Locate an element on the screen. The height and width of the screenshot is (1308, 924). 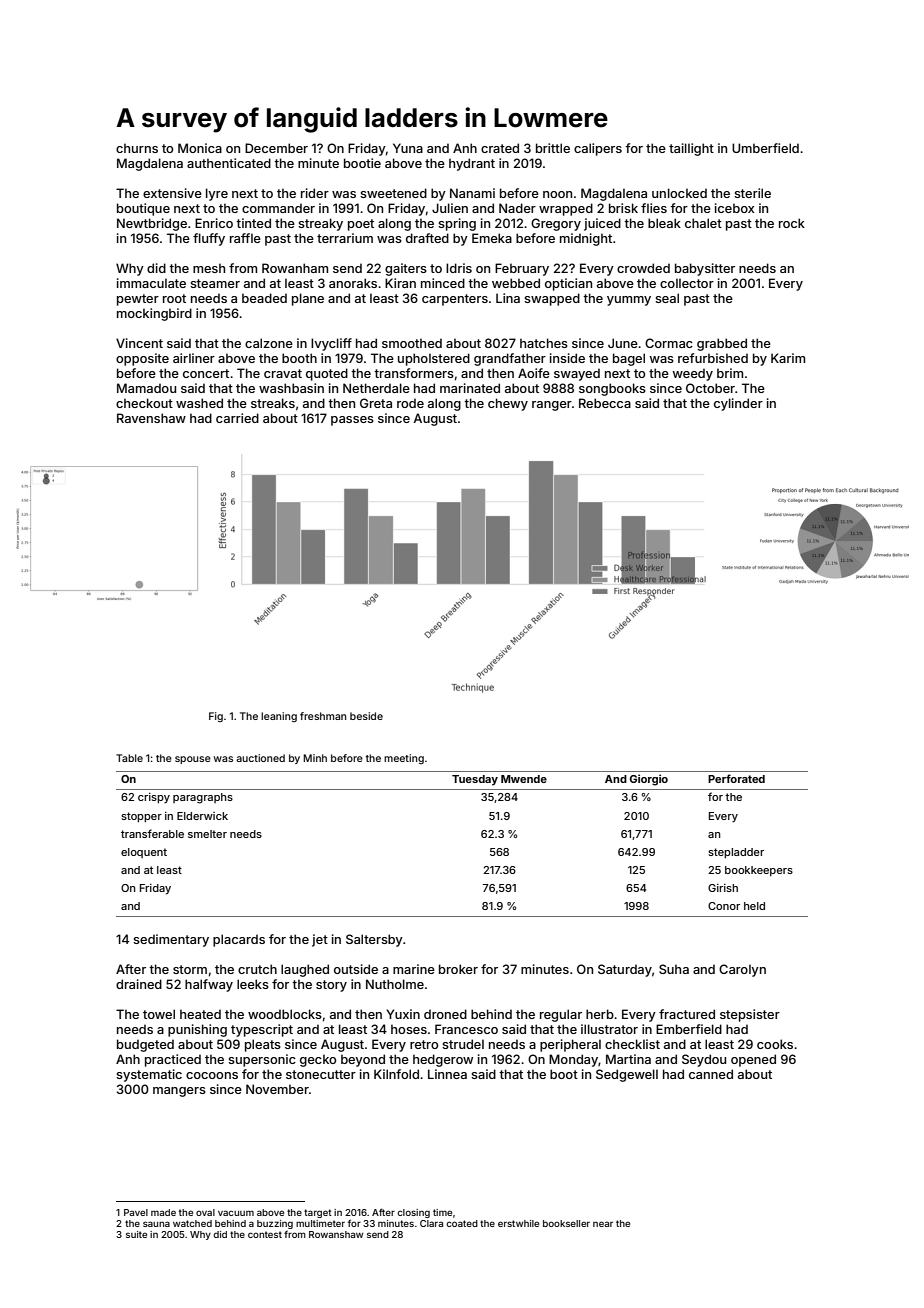
Table is located at coordinates (129, 758).
